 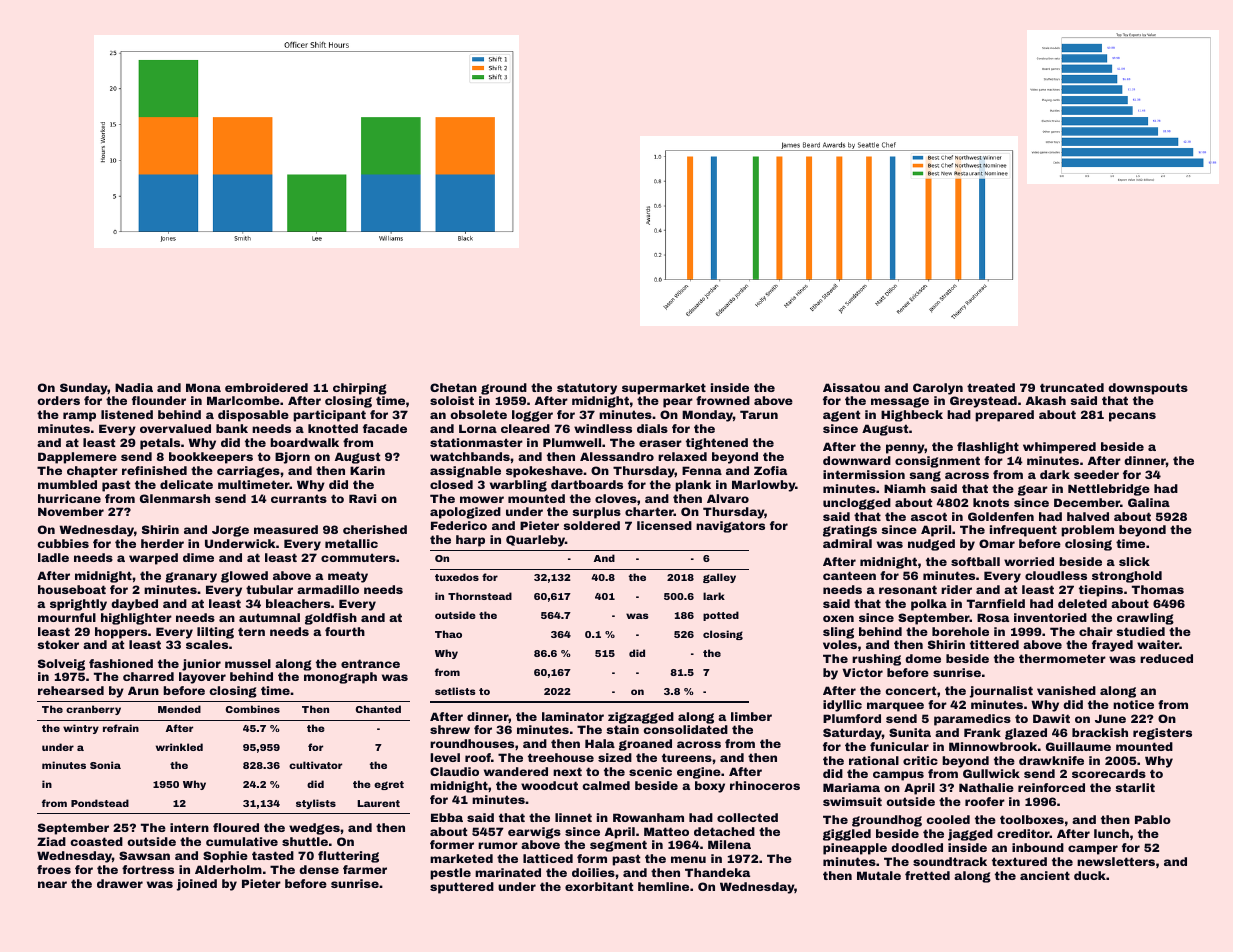 I want to click on zigzagged, so click(x=641, y=718).
